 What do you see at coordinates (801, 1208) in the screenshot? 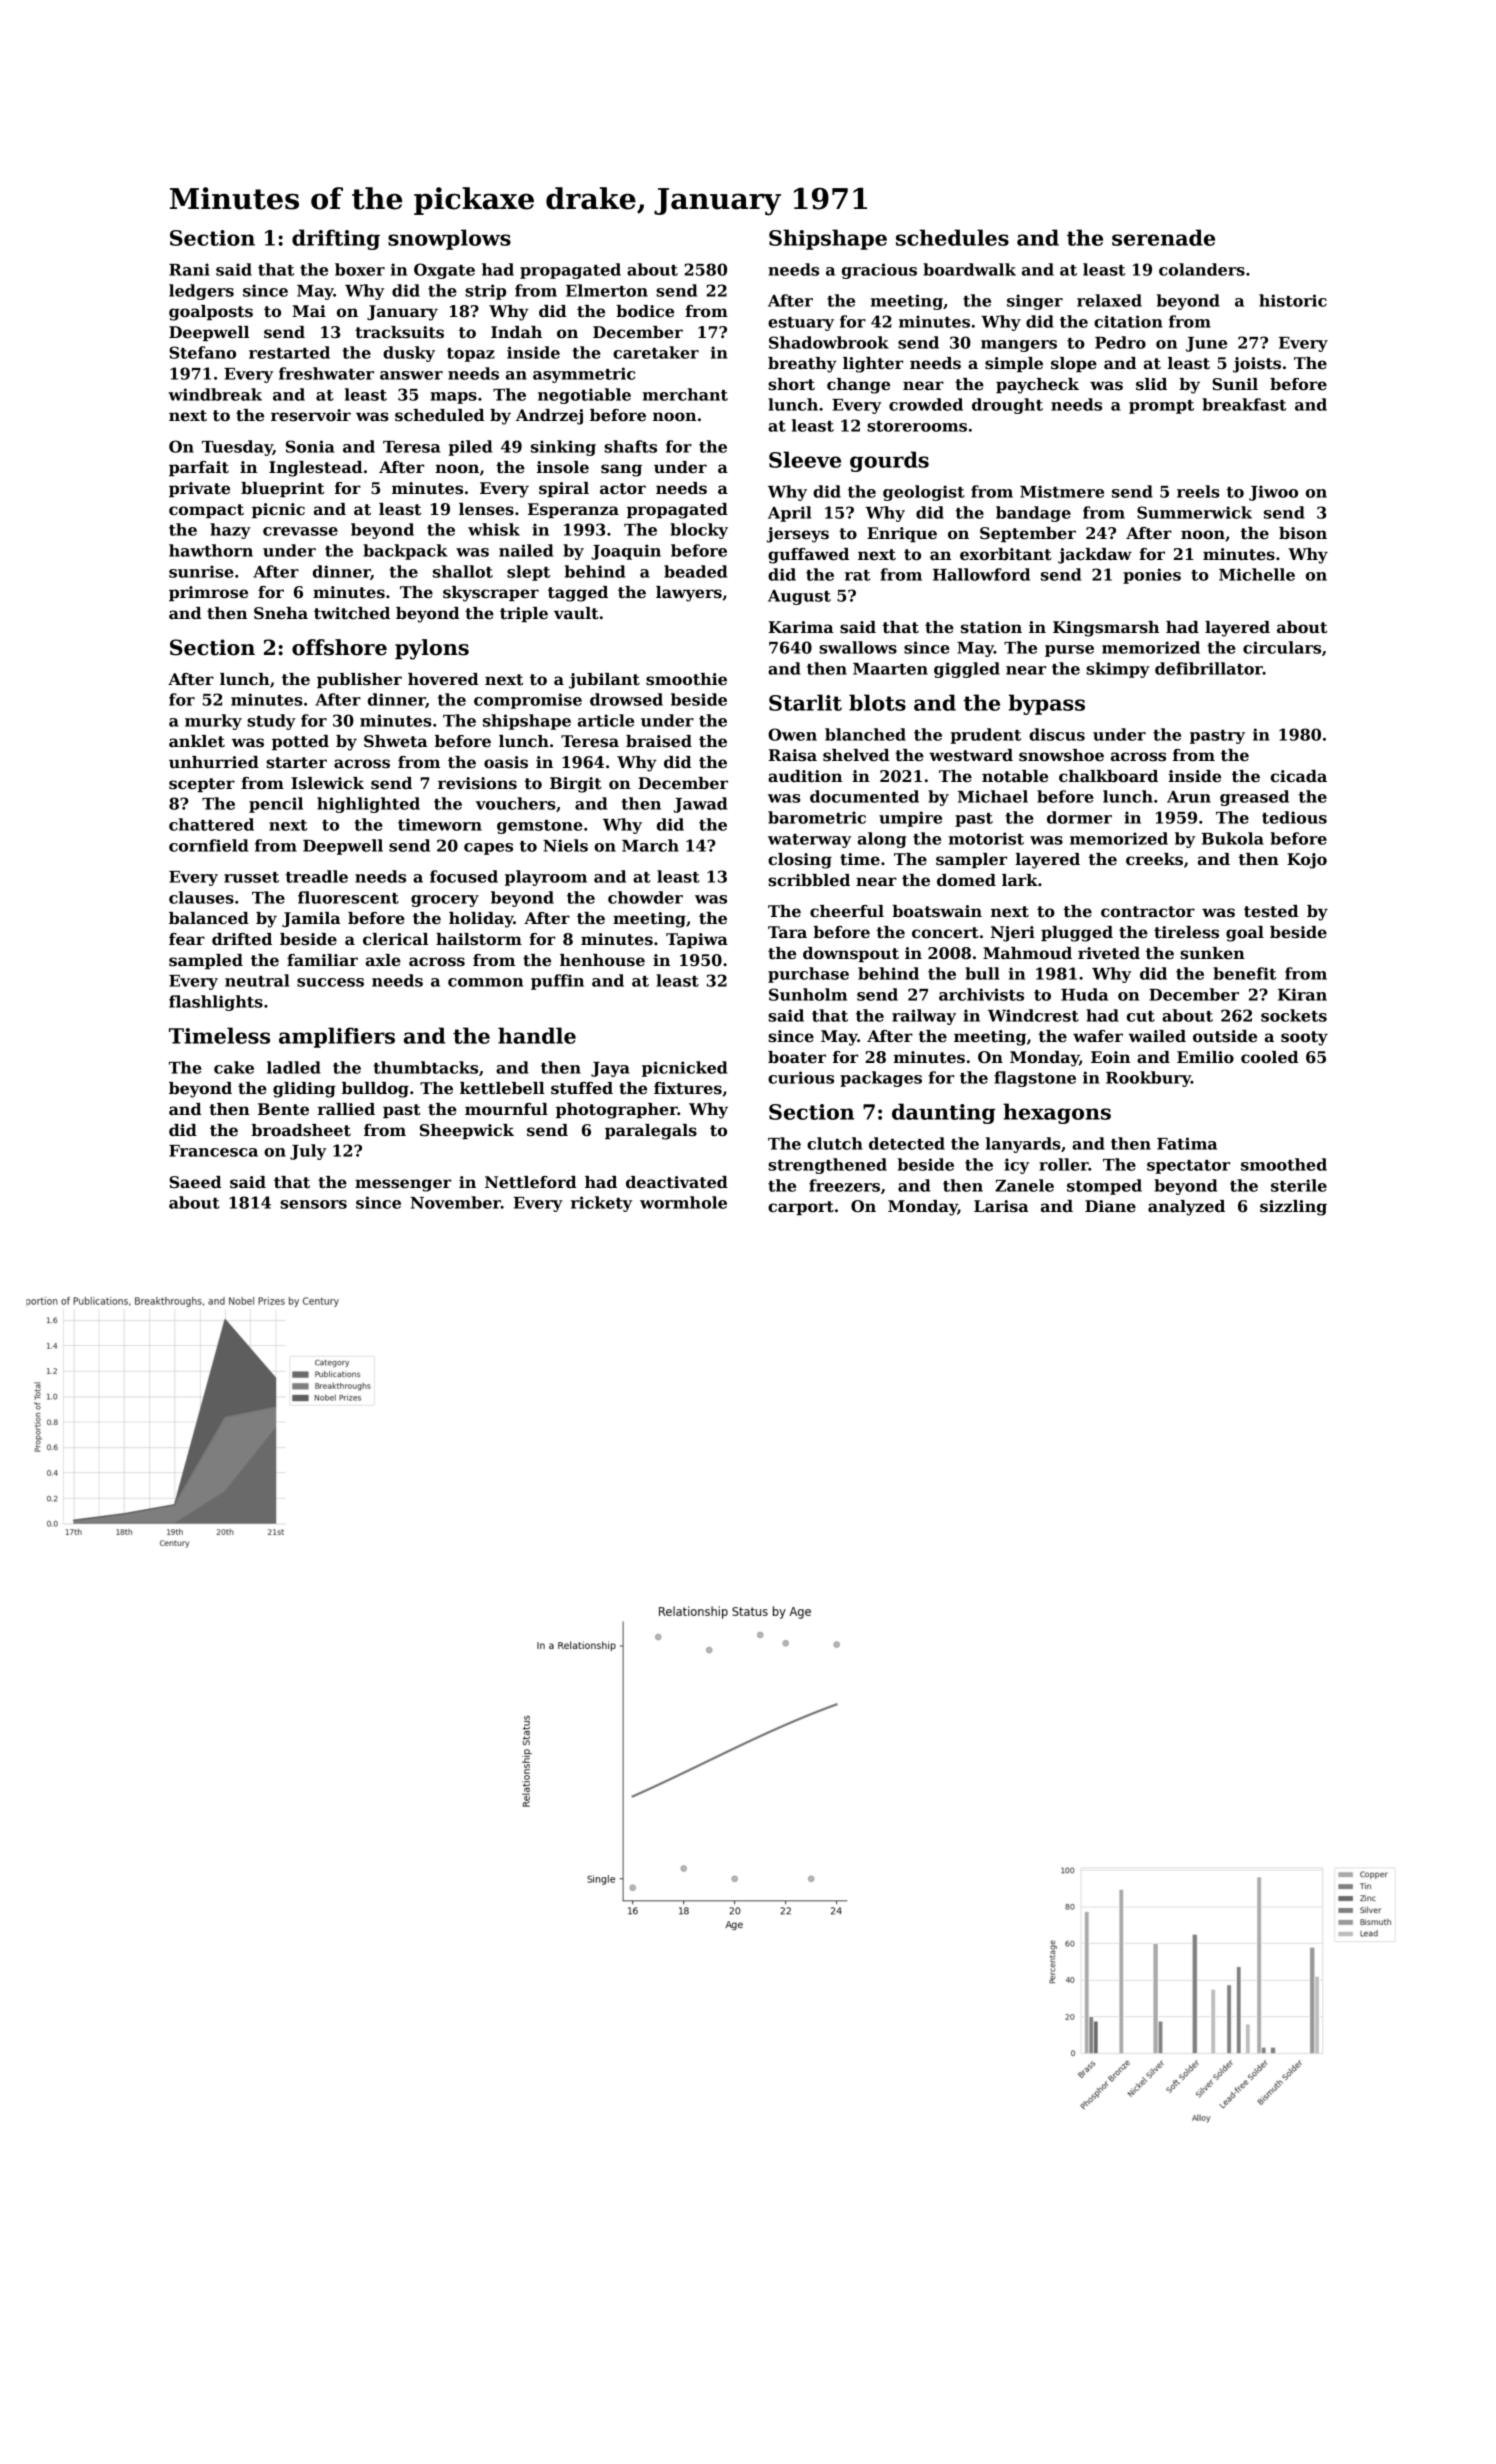
I see `carport` at bounding box center [801, 1208].
